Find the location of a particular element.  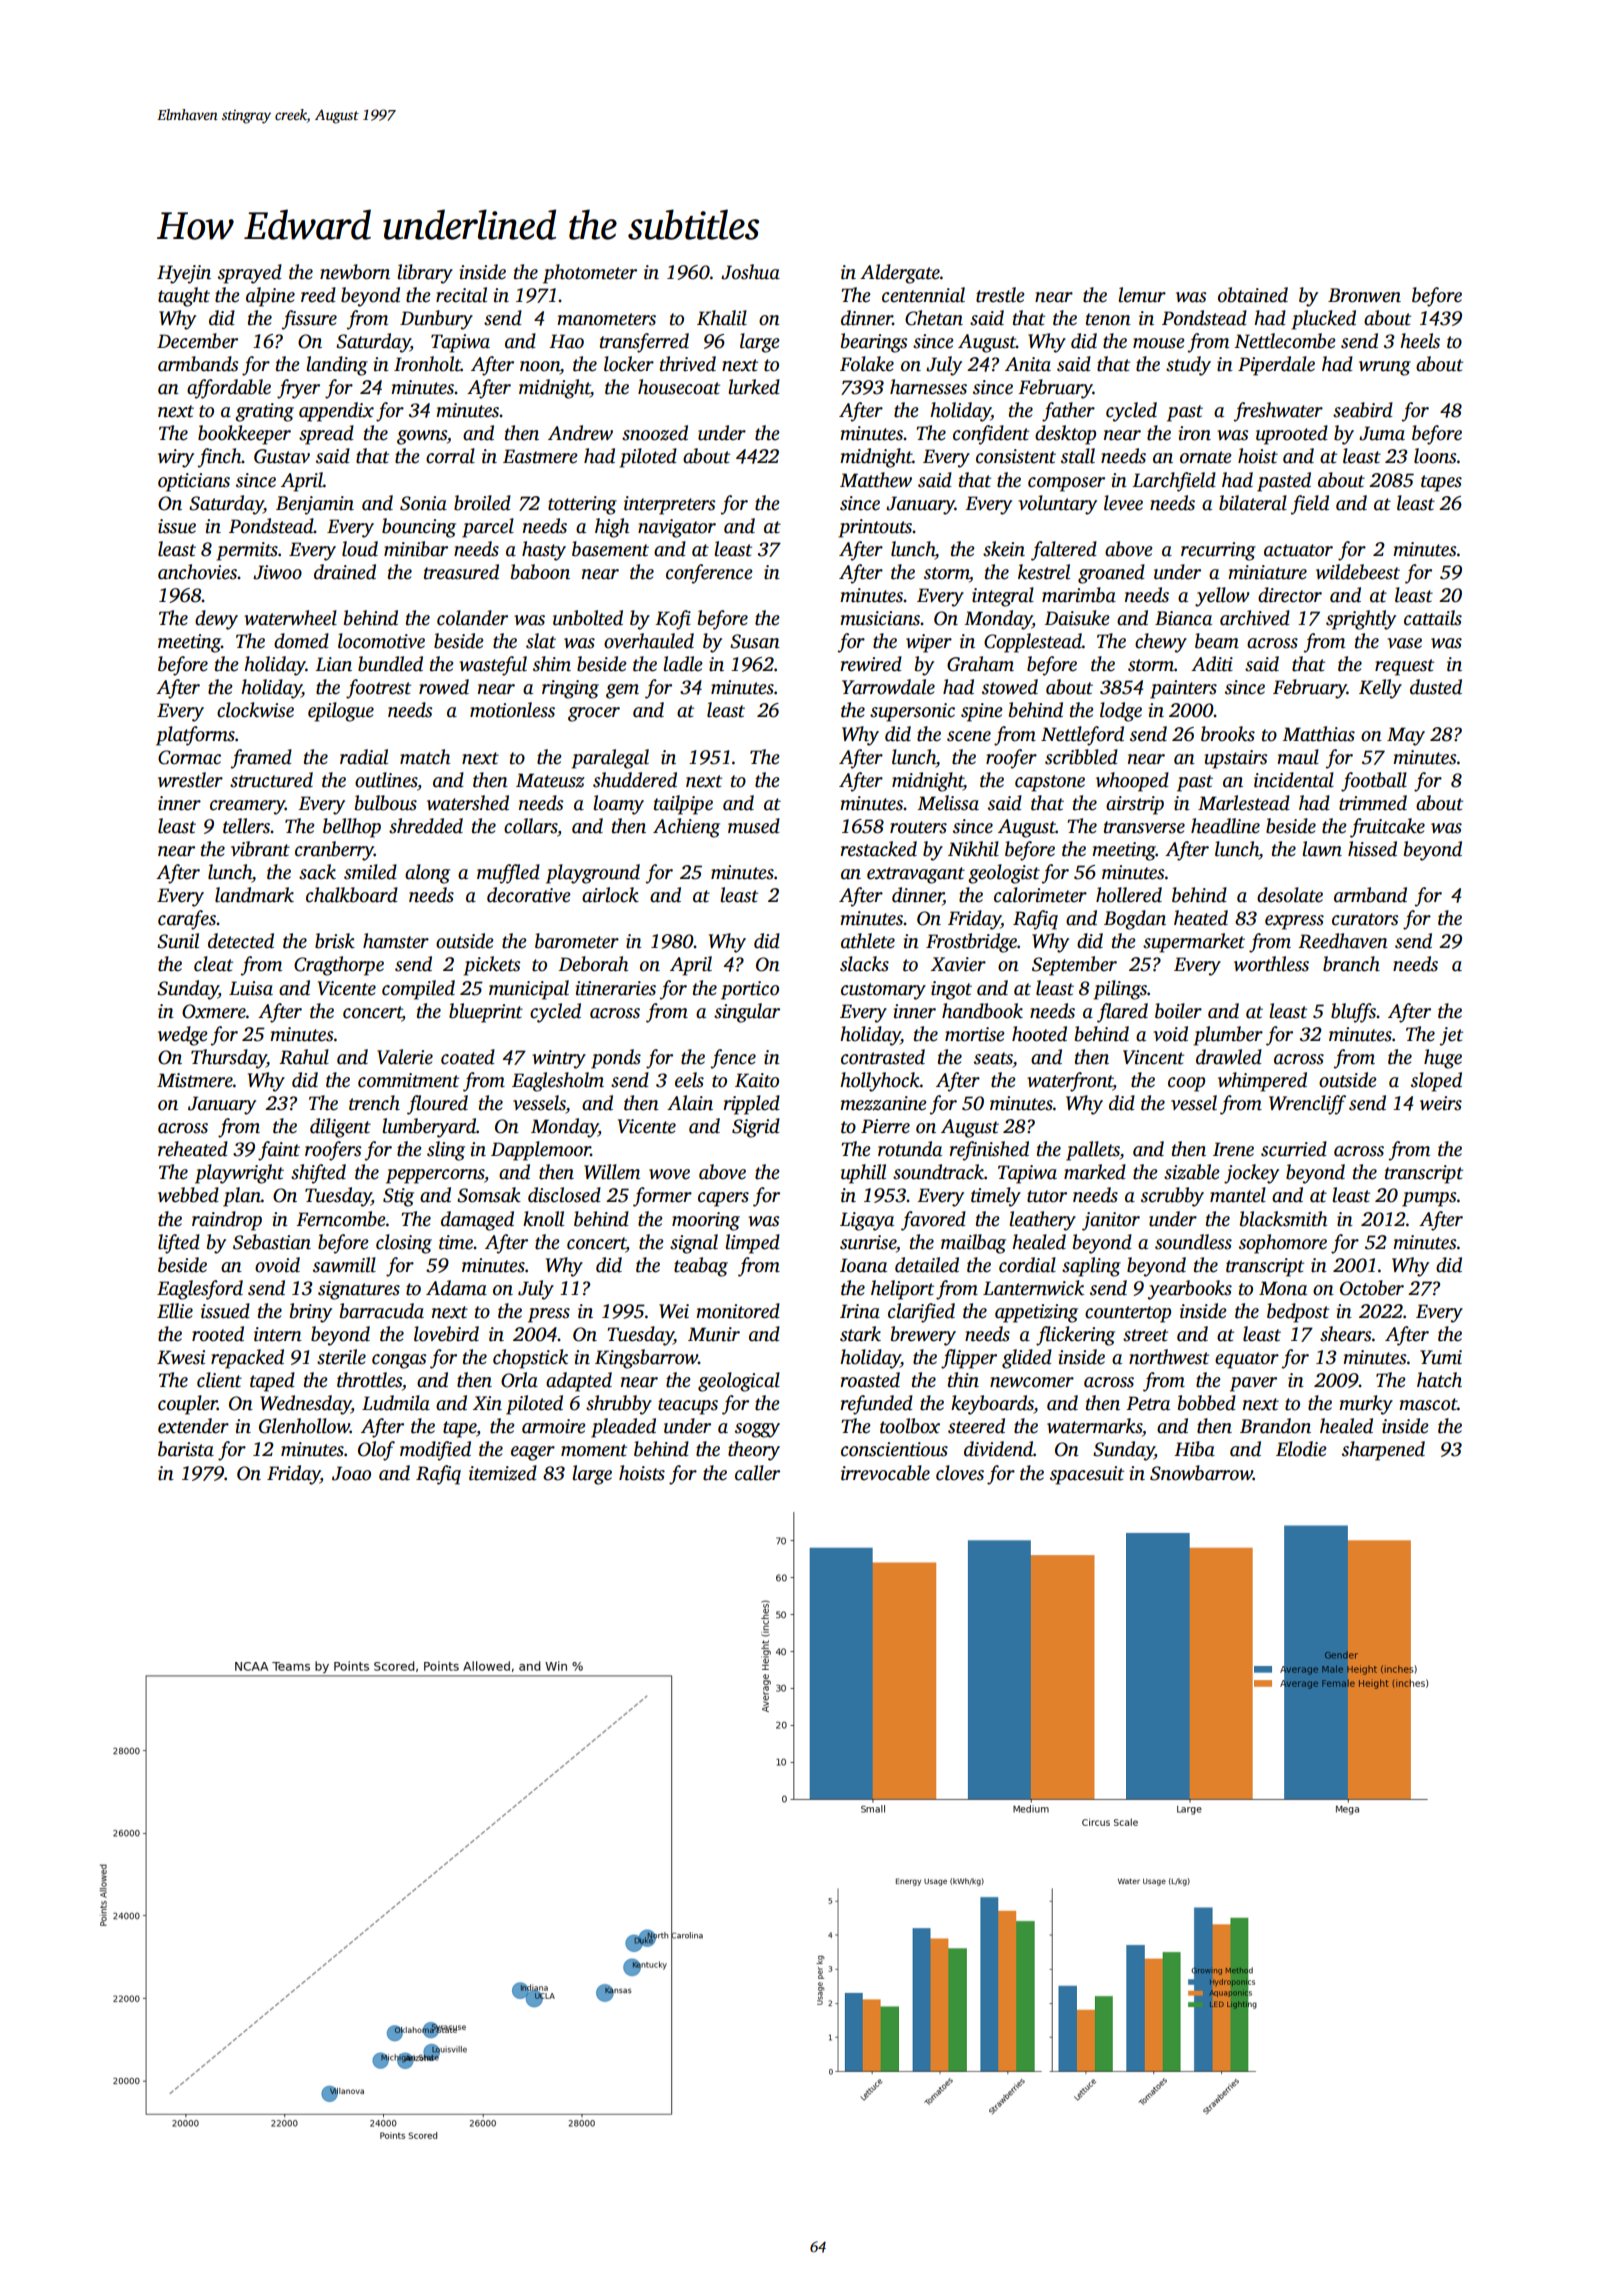

transverse is located at coordinates (1144, 827).
